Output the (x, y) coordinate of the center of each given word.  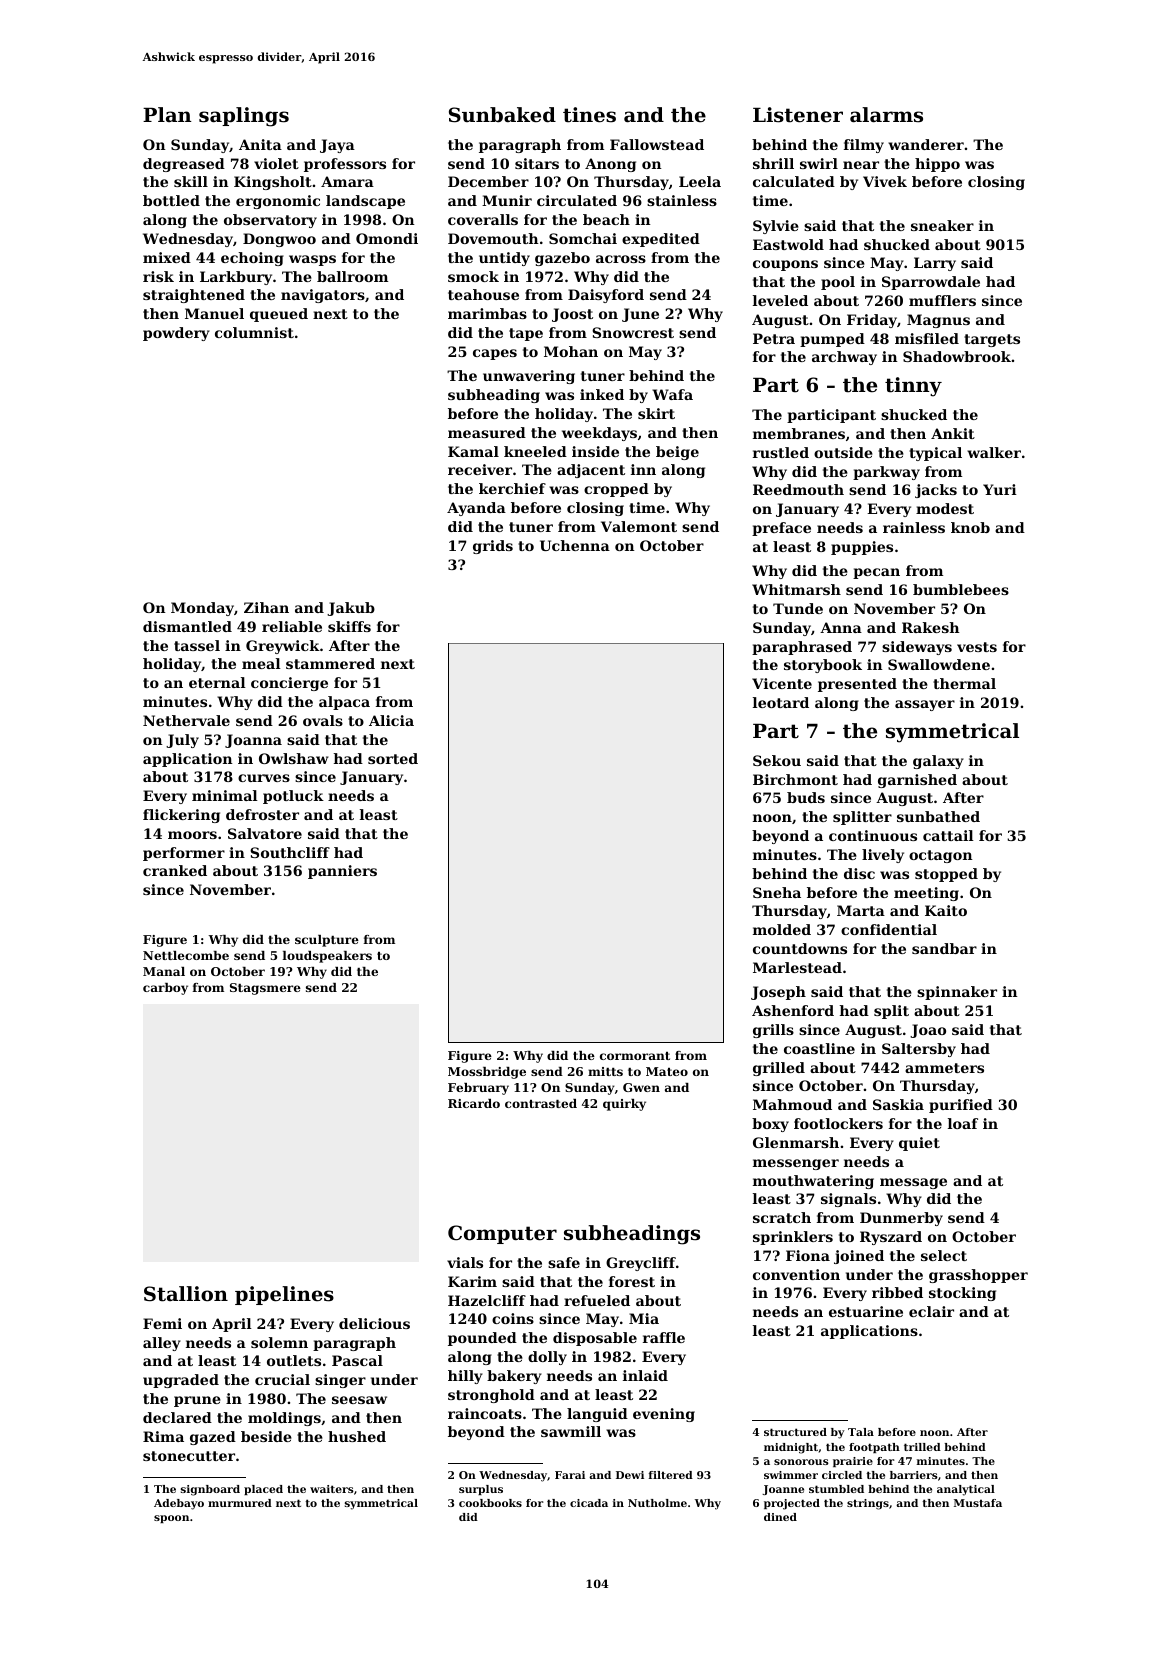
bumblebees (961, 589)
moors (192, 835)
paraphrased (802, 648)
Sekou (777, 760)
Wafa (672, 394)
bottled (171, 200)
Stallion (186, 1294)
